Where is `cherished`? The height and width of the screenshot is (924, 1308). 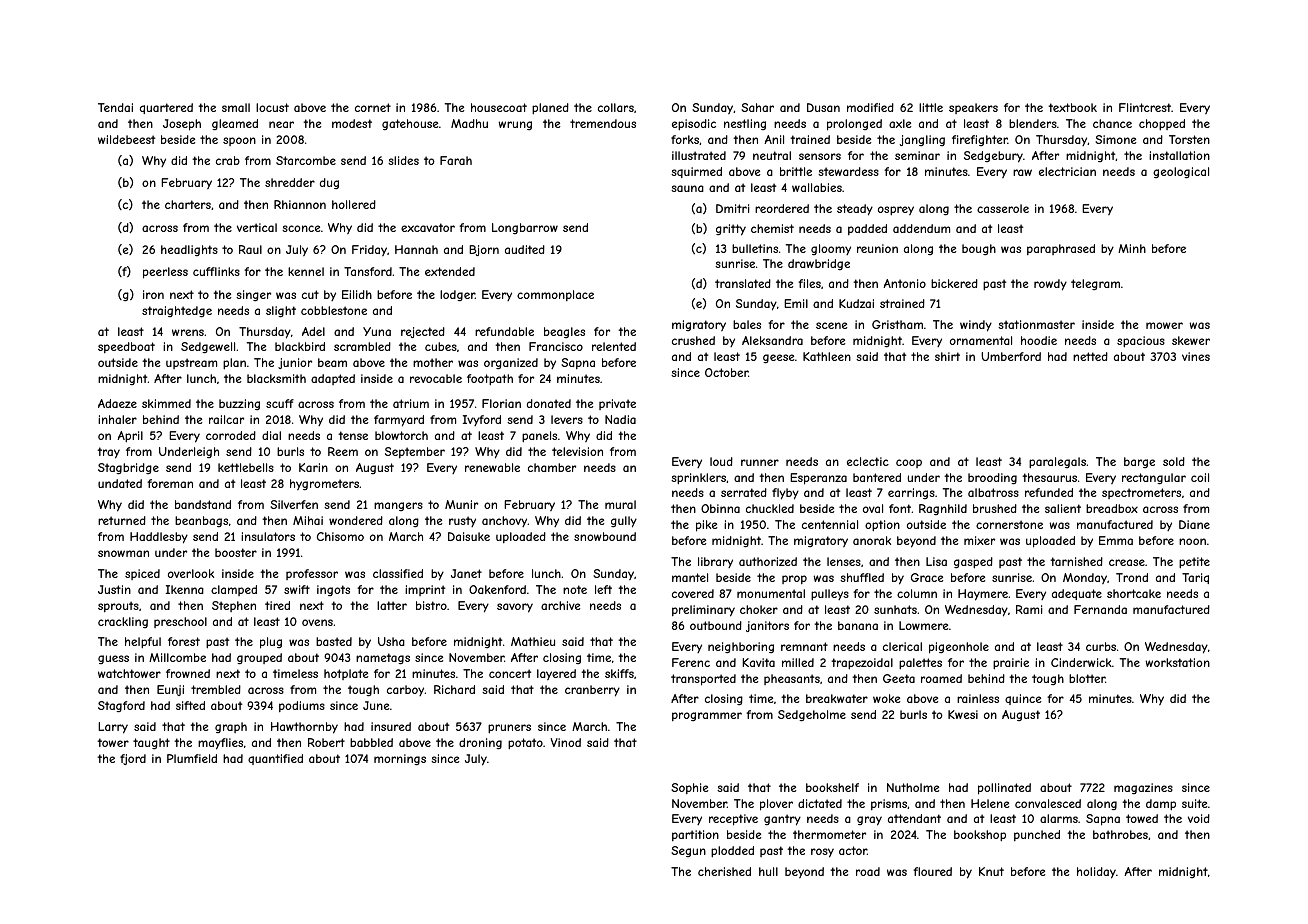 cherished is located at coordinates (724, 871).
